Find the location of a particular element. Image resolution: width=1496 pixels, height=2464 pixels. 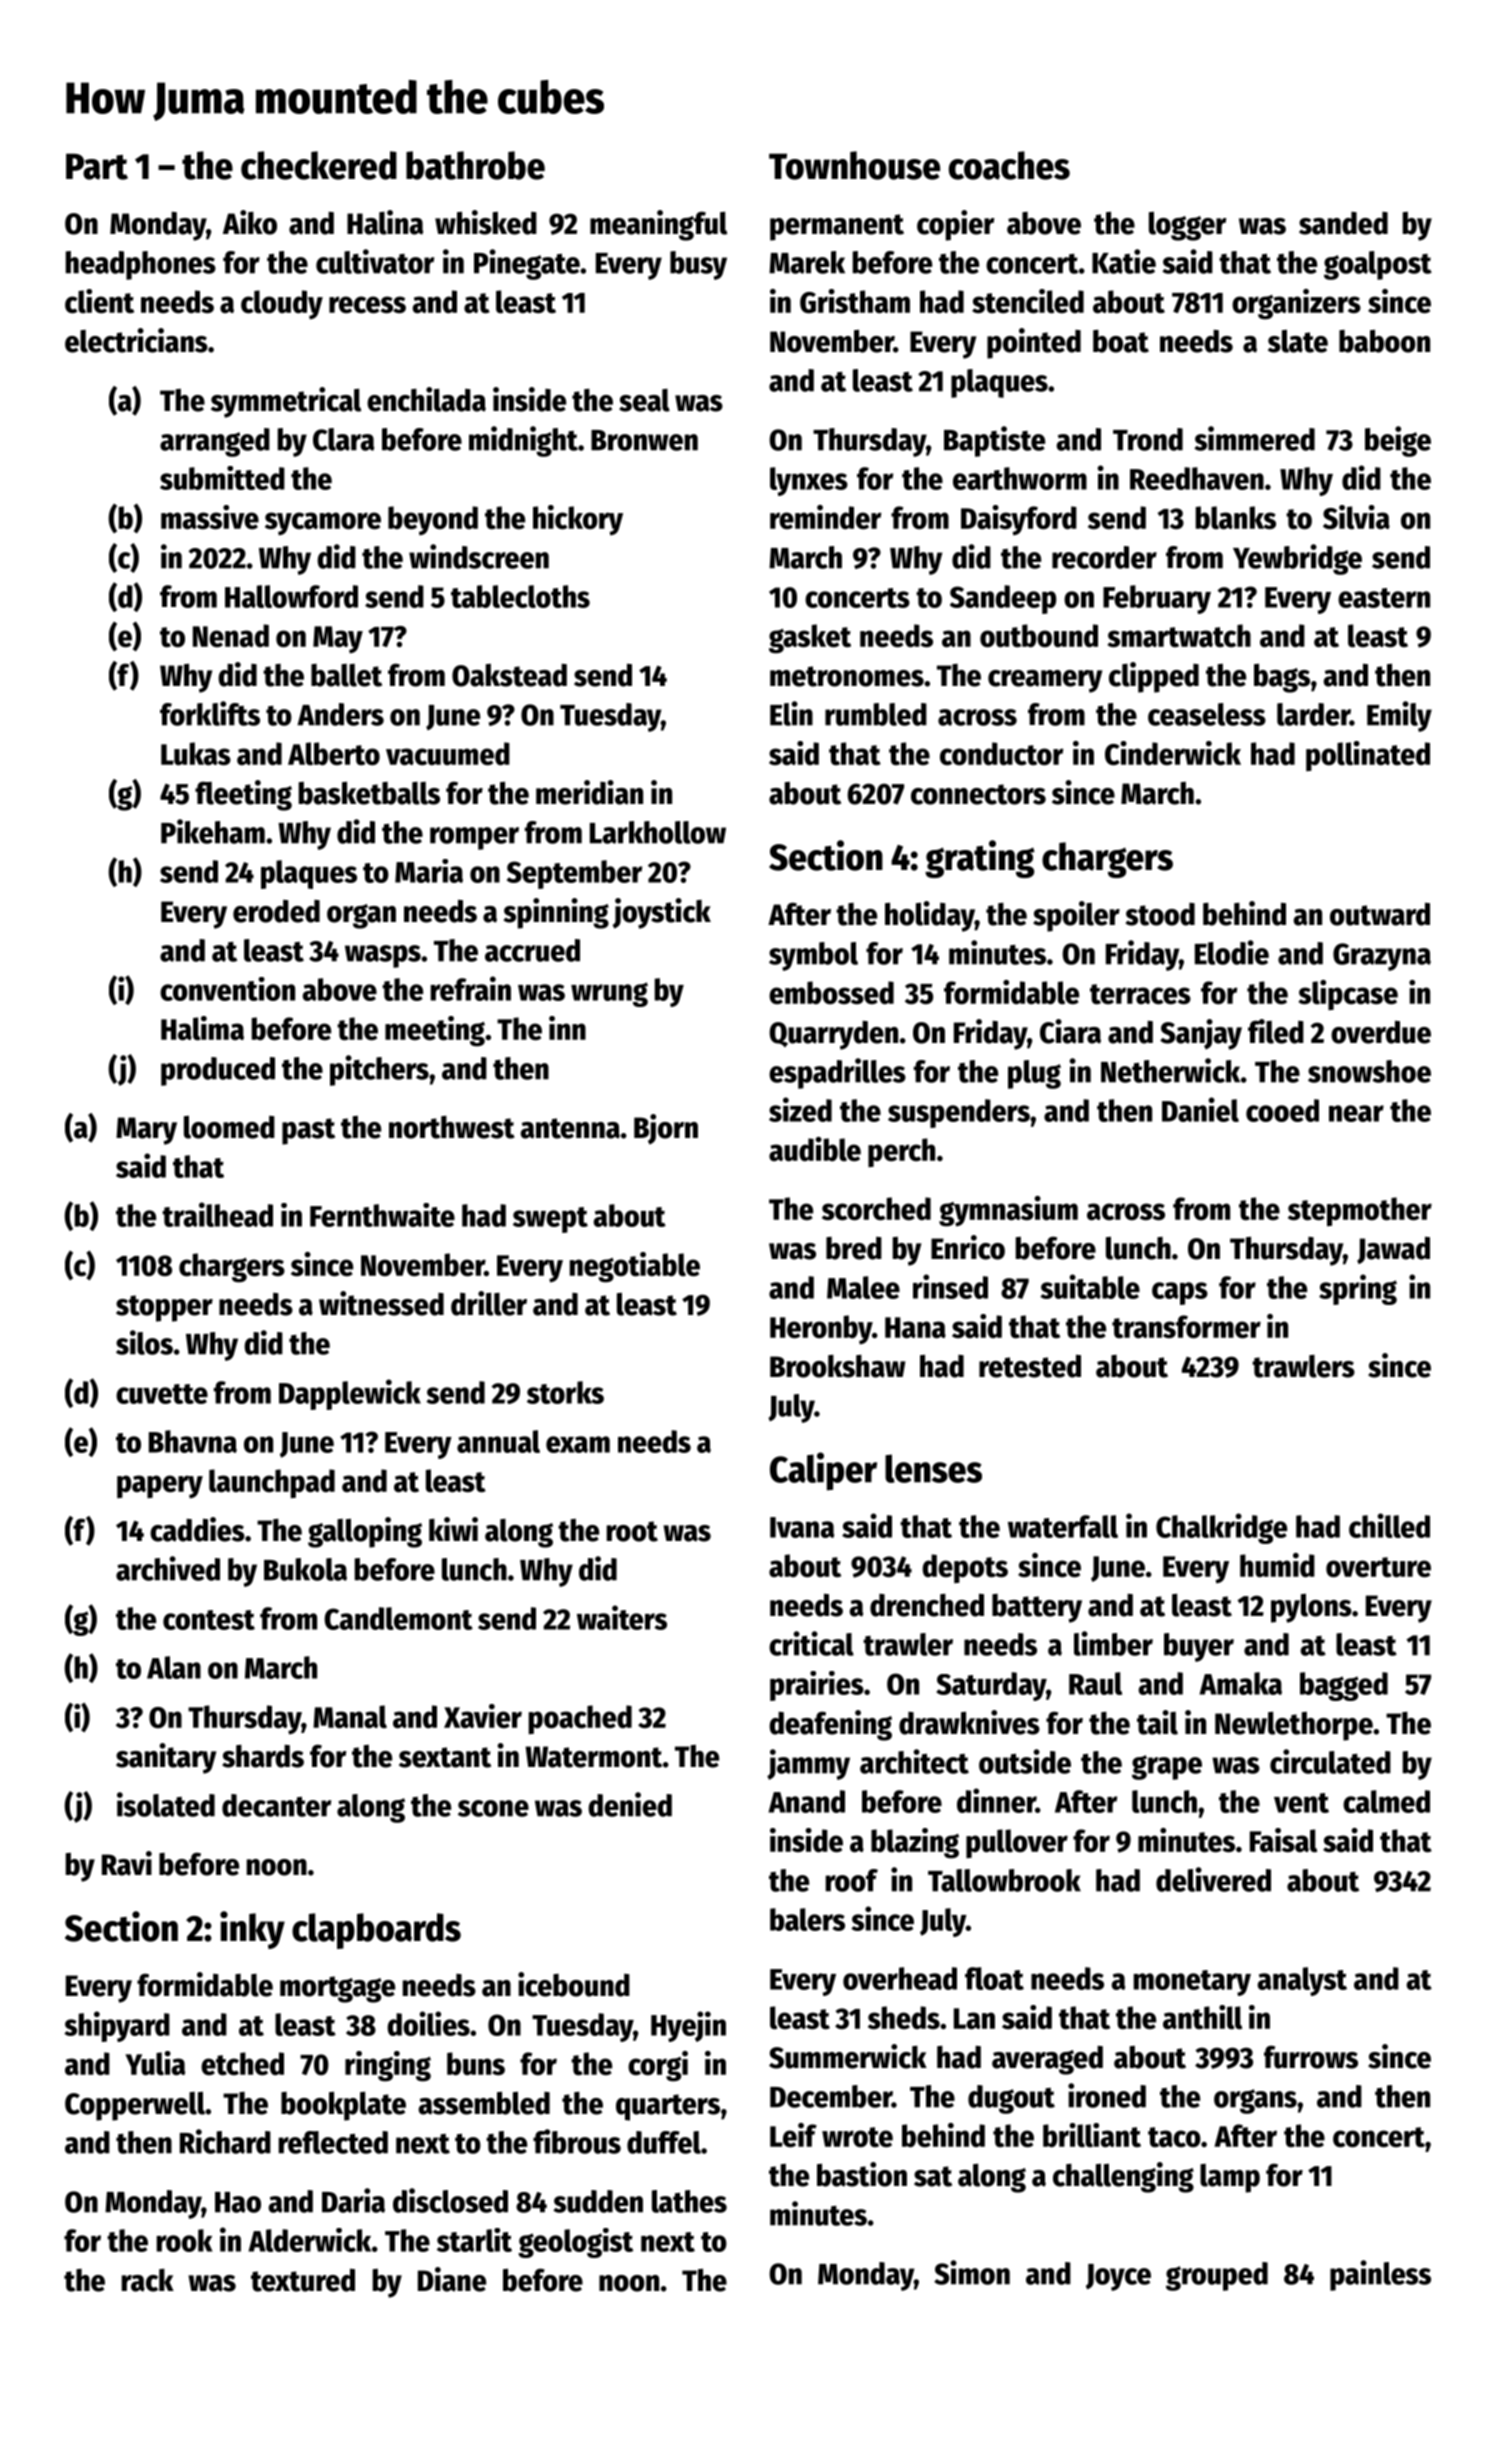

Elin is located at coordinates (791, 713).
